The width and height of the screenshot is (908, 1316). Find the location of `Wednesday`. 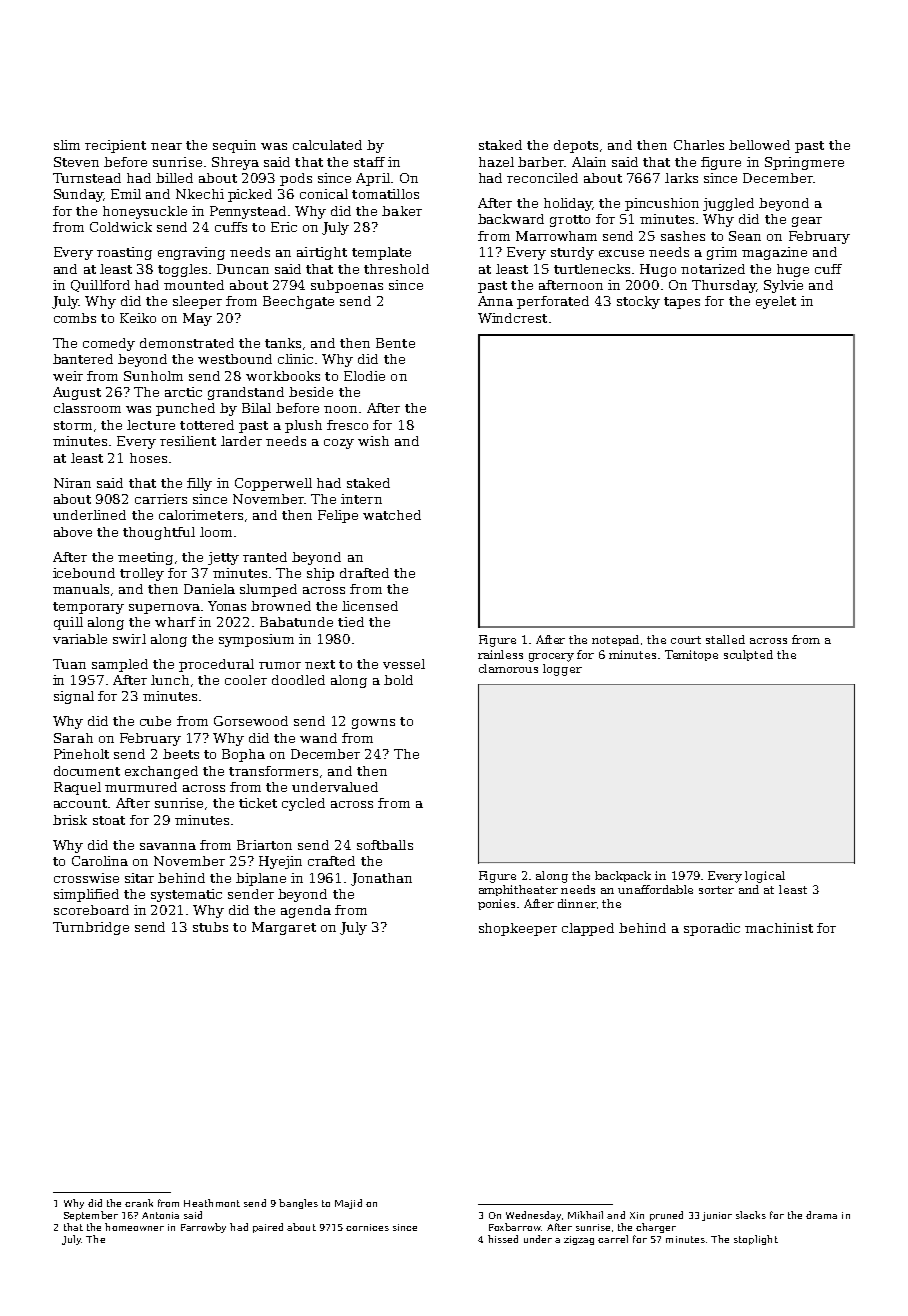

Wednesday is located at coordinates (533, 1216).
